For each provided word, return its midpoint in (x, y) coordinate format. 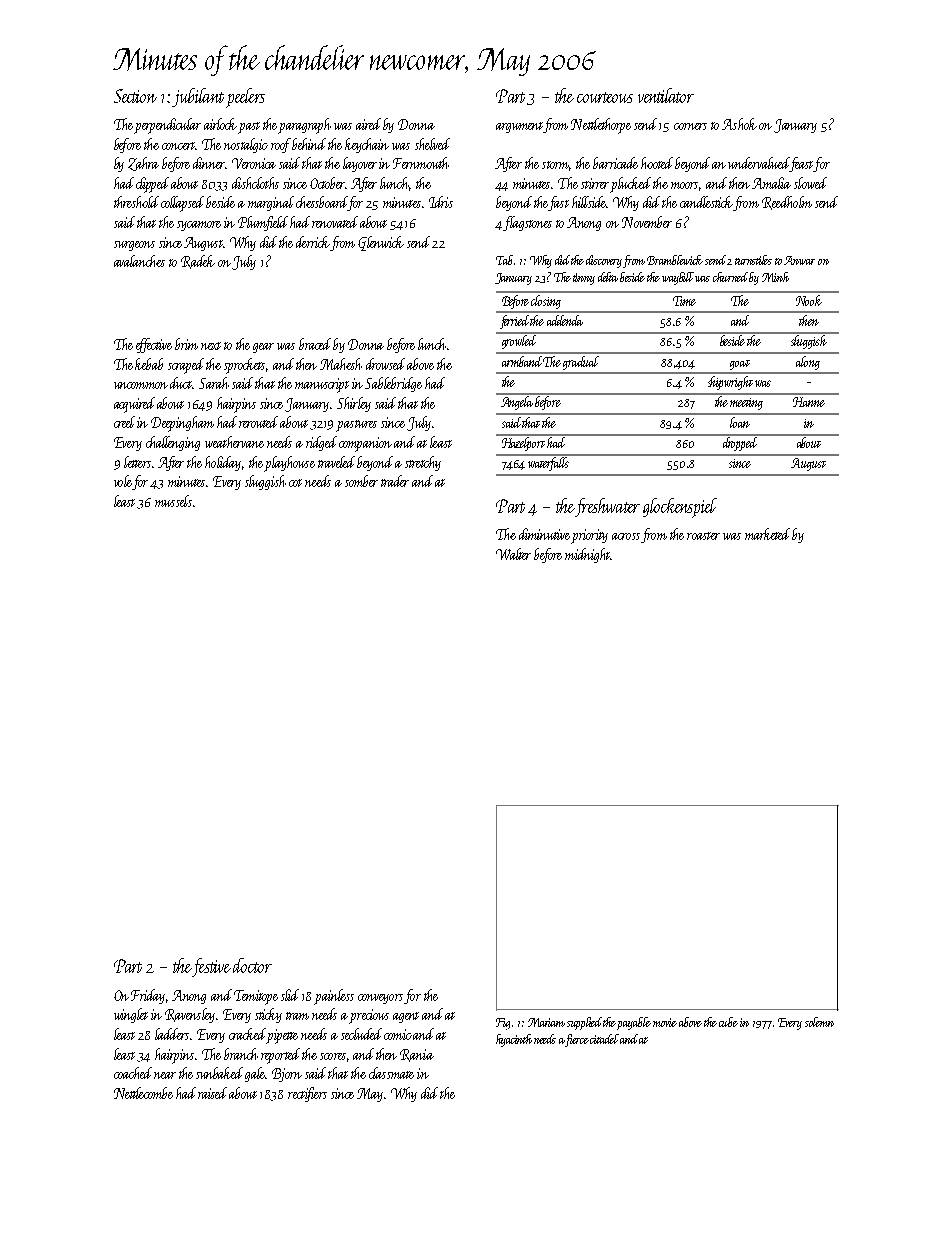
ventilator (666, 95)
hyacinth (514, 1040)
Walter (513, 554)
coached (133, 1073)
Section (135, 96)
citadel (604, 1039)
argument (519, 127)
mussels (173, 501)
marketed (767, 534)
